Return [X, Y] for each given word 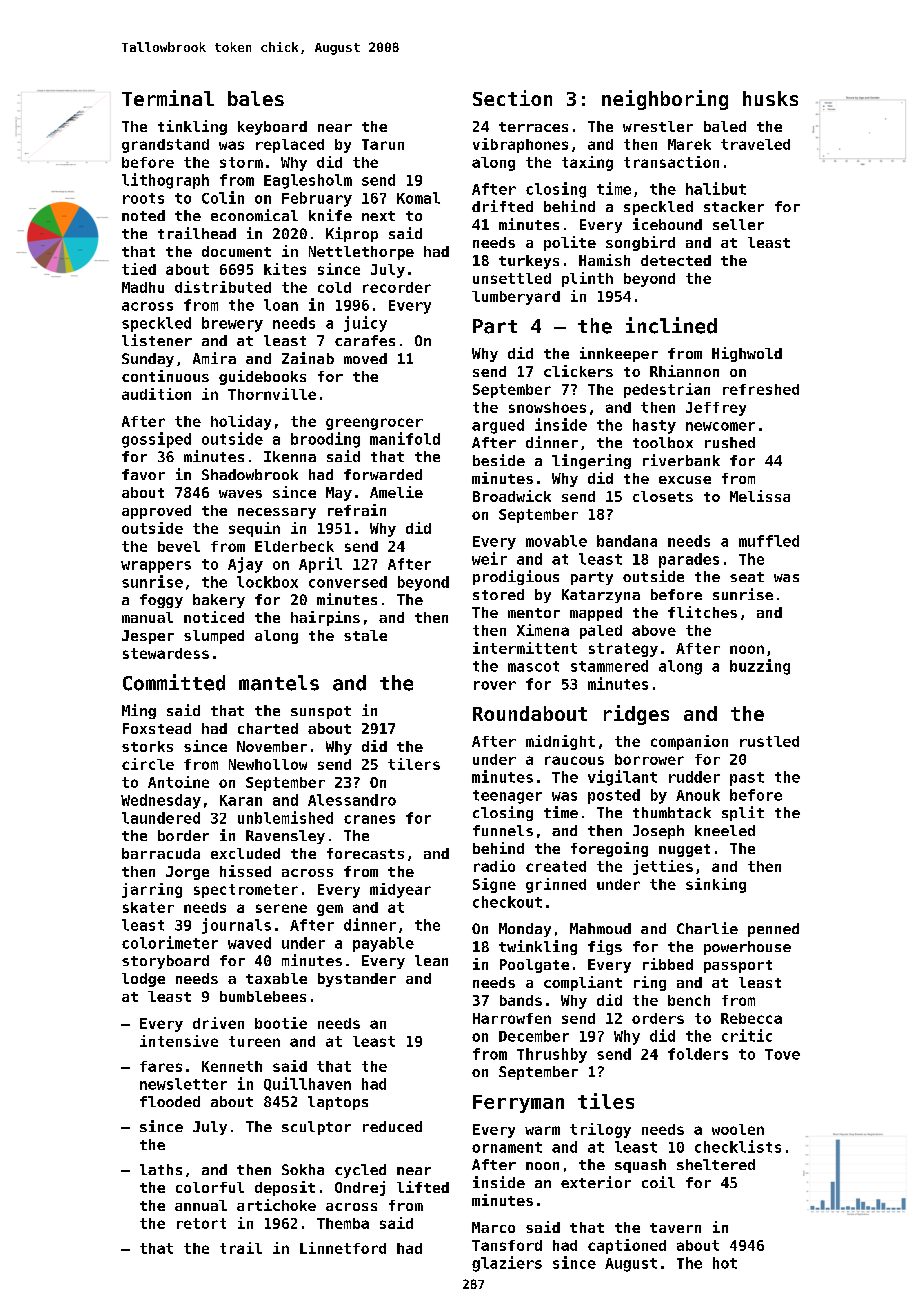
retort [201, 1223]
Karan [241, 800]
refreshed [761, 389]
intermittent [525, 648]
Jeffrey [716, 409]
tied [139, 269]
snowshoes [547, 407]
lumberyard [516, 298]
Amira [214, 358]
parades [689, 560]
